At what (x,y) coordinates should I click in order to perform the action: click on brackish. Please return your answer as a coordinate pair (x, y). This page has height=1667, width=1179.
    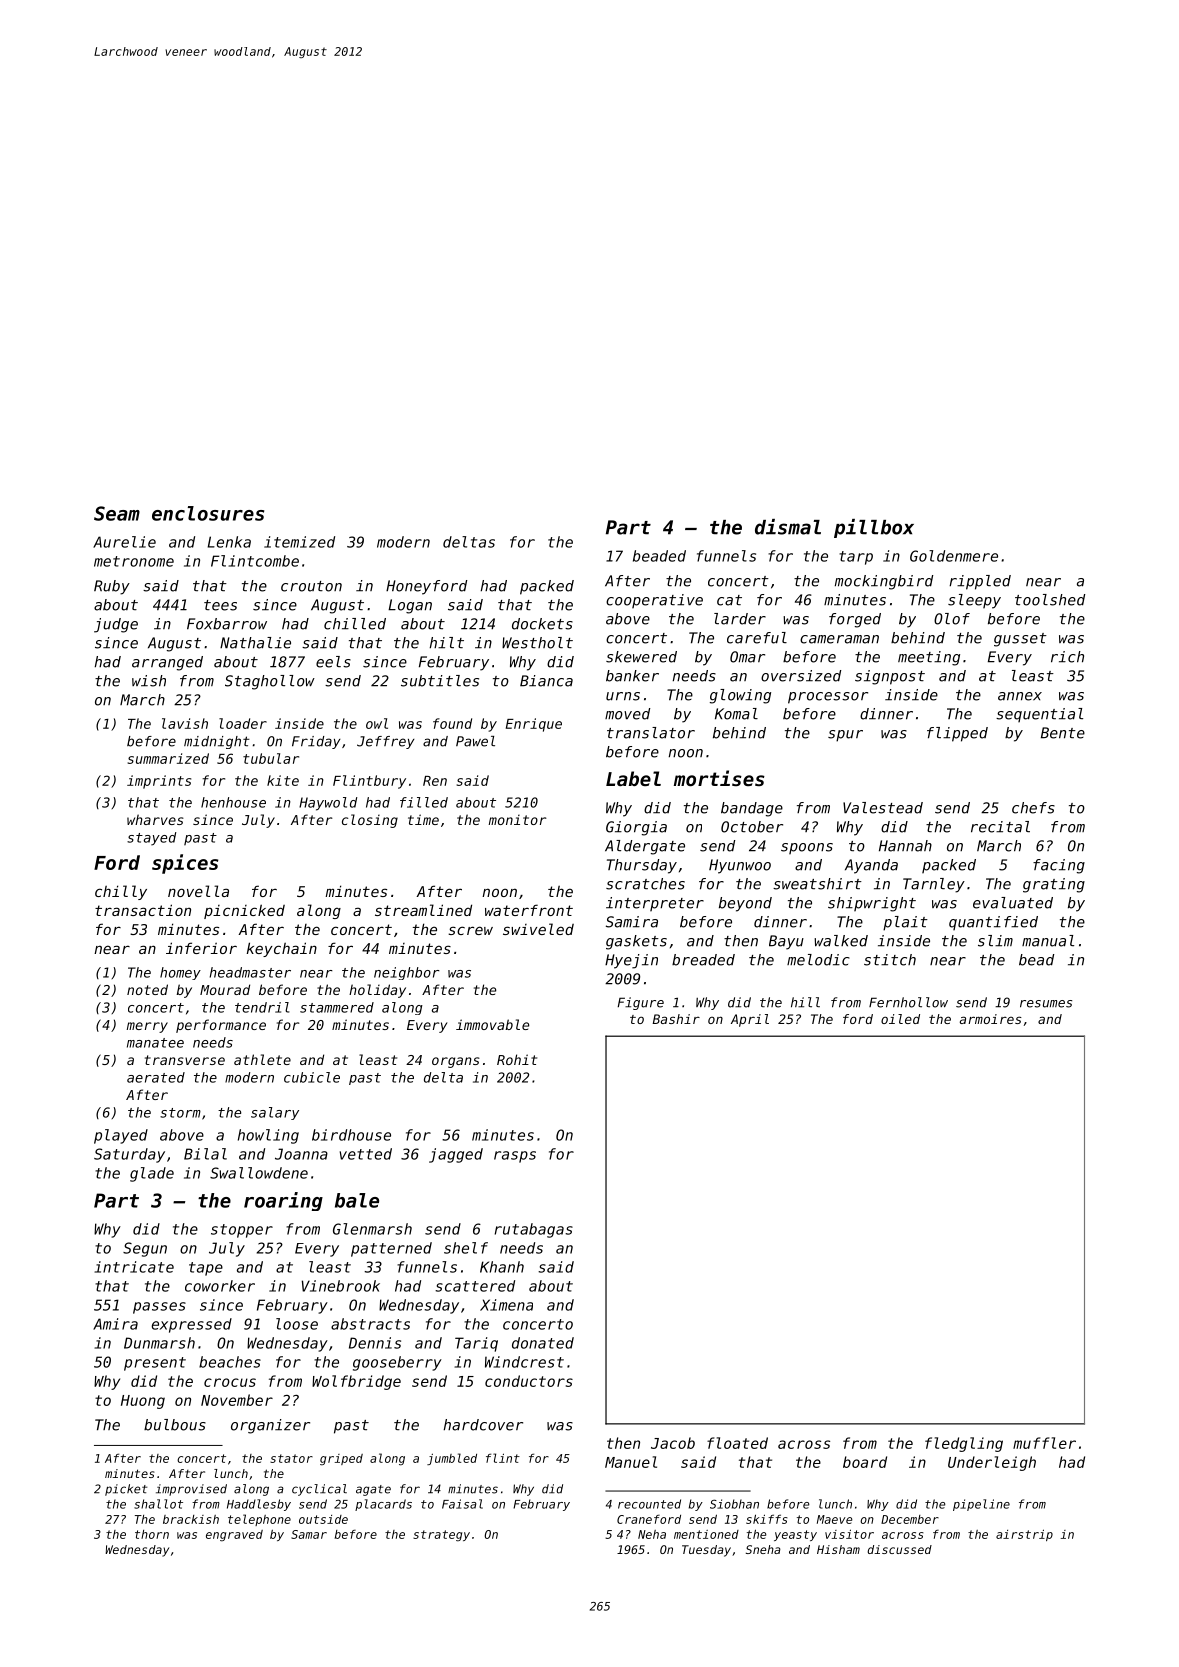
    Looking at the image, I should click on (191, 1519).
